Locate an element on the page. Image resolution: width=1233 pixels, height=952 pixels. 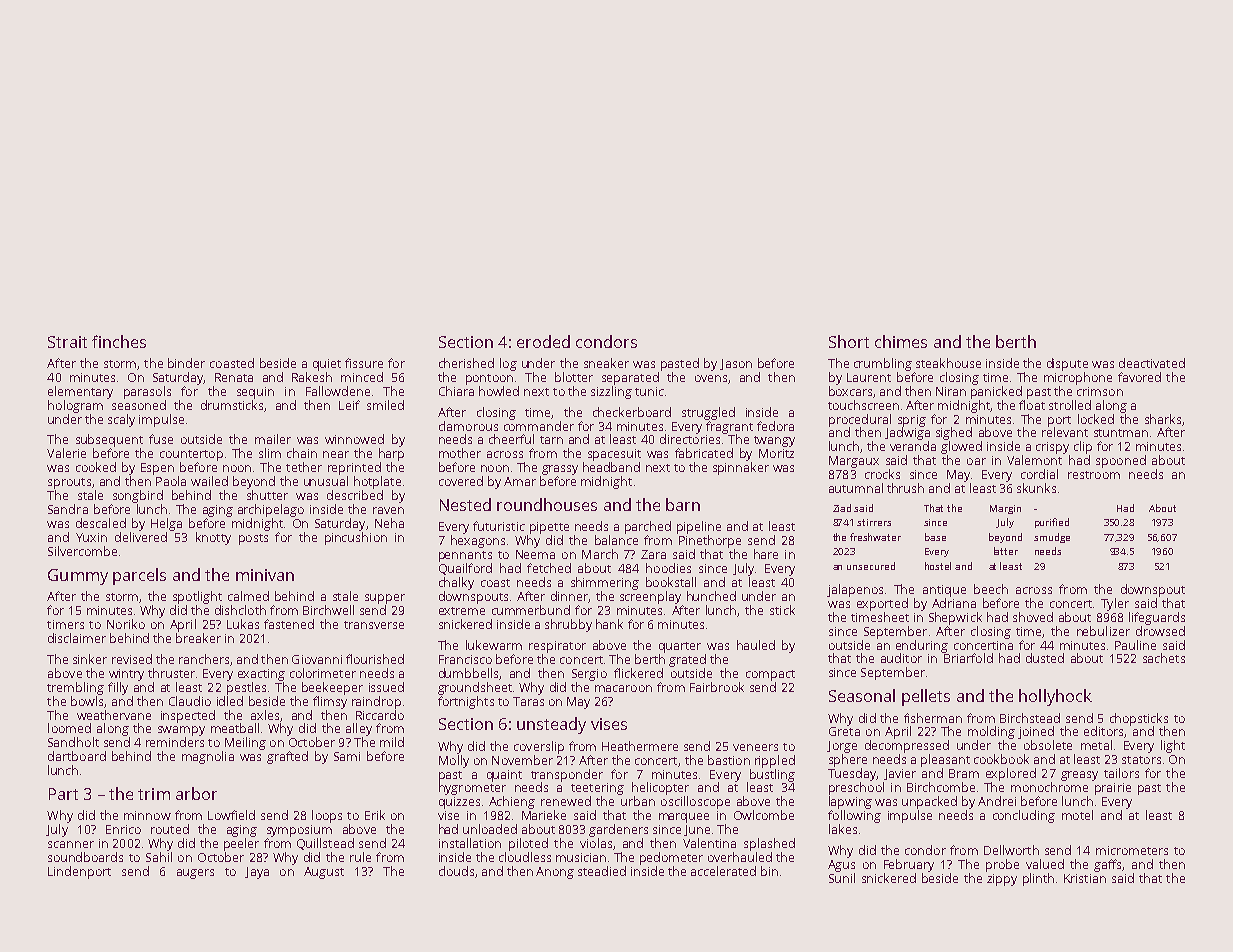
hank is located at coordinates (609, 624).
